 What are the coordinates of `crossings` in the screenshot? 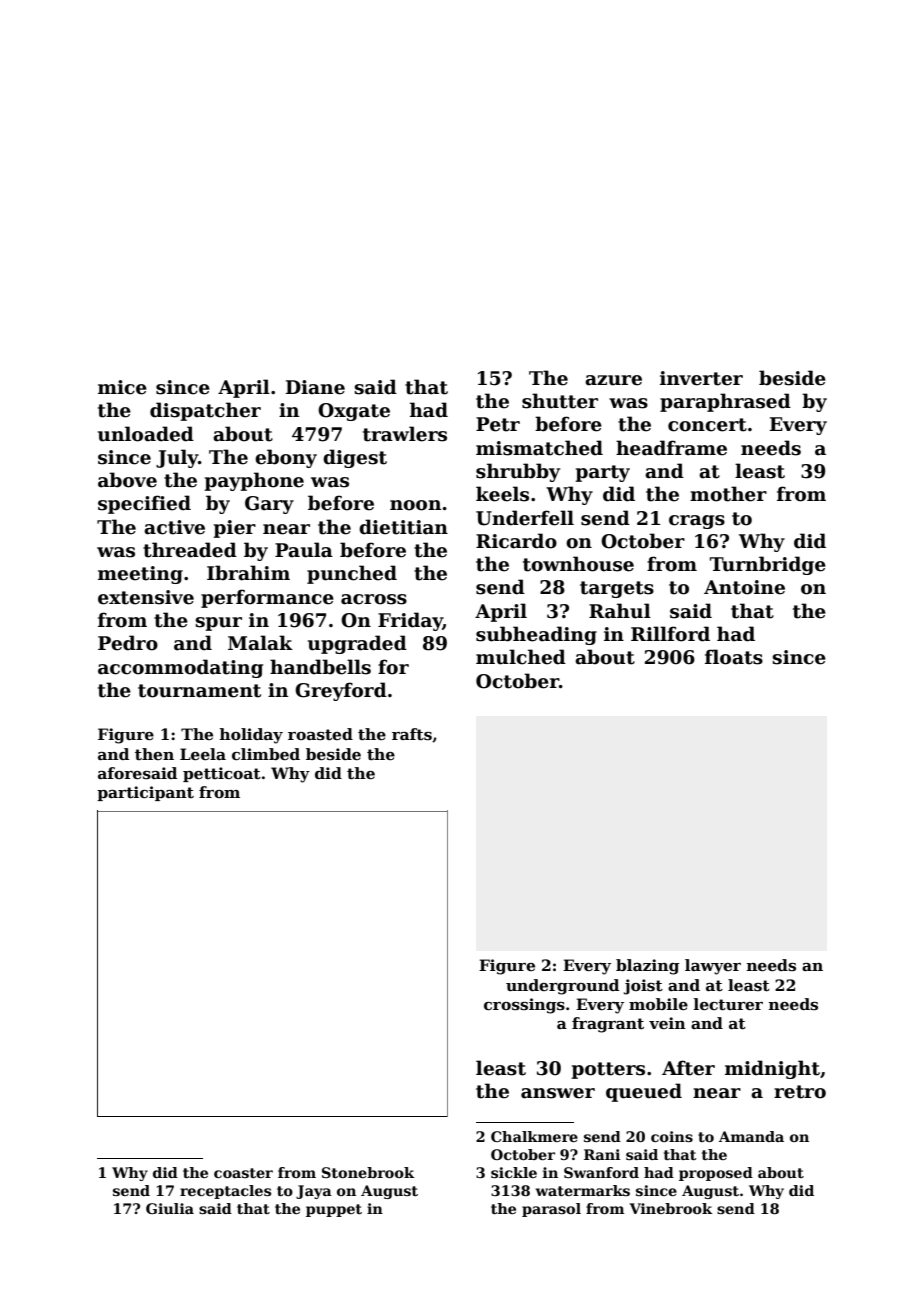 It's located at (524, 1006).
